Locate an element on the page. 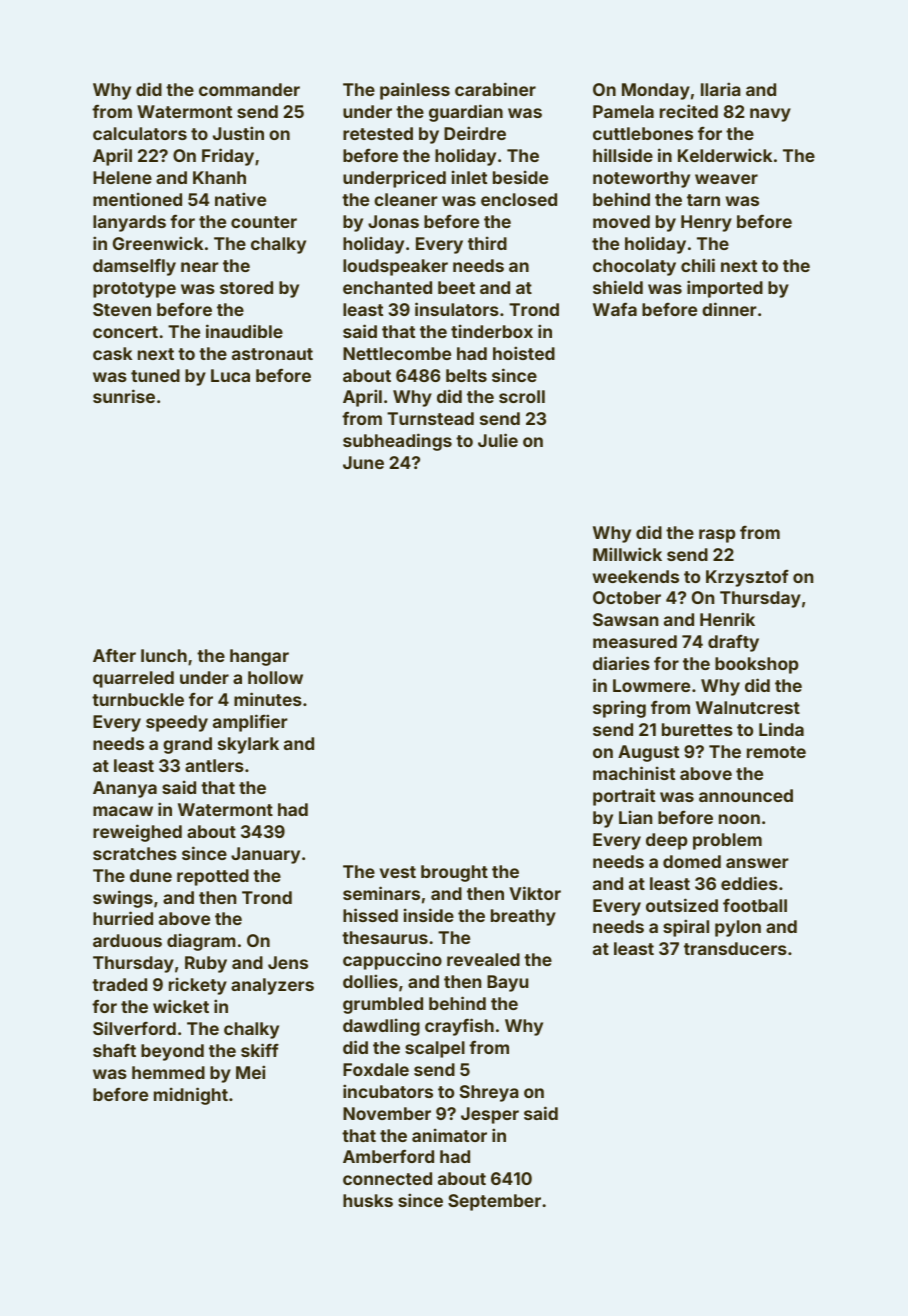 This image has height=1316, width=908. carabiner is located at coordinates (495, 89).
